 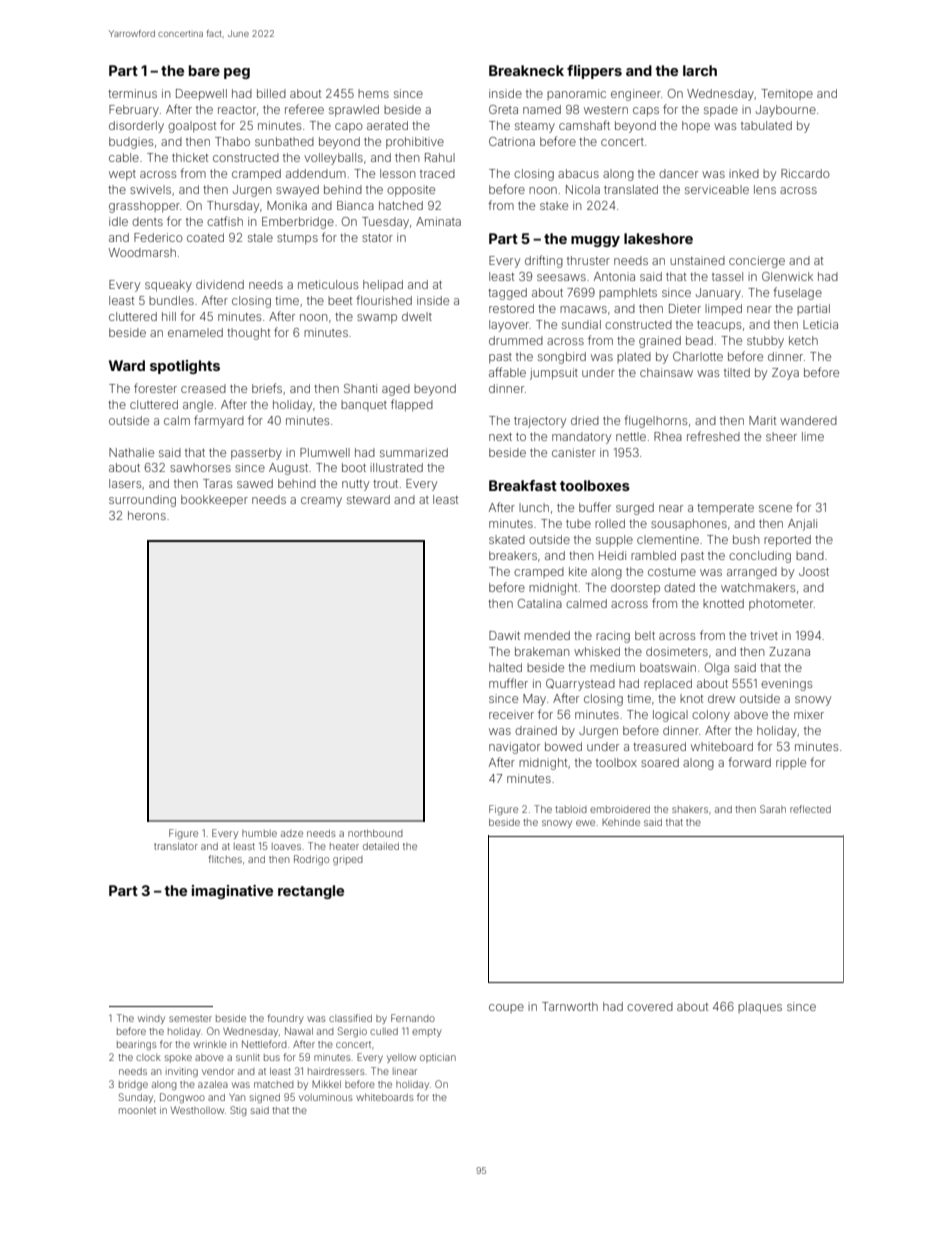 I want to click on wept, so click(x=122, y=175).
